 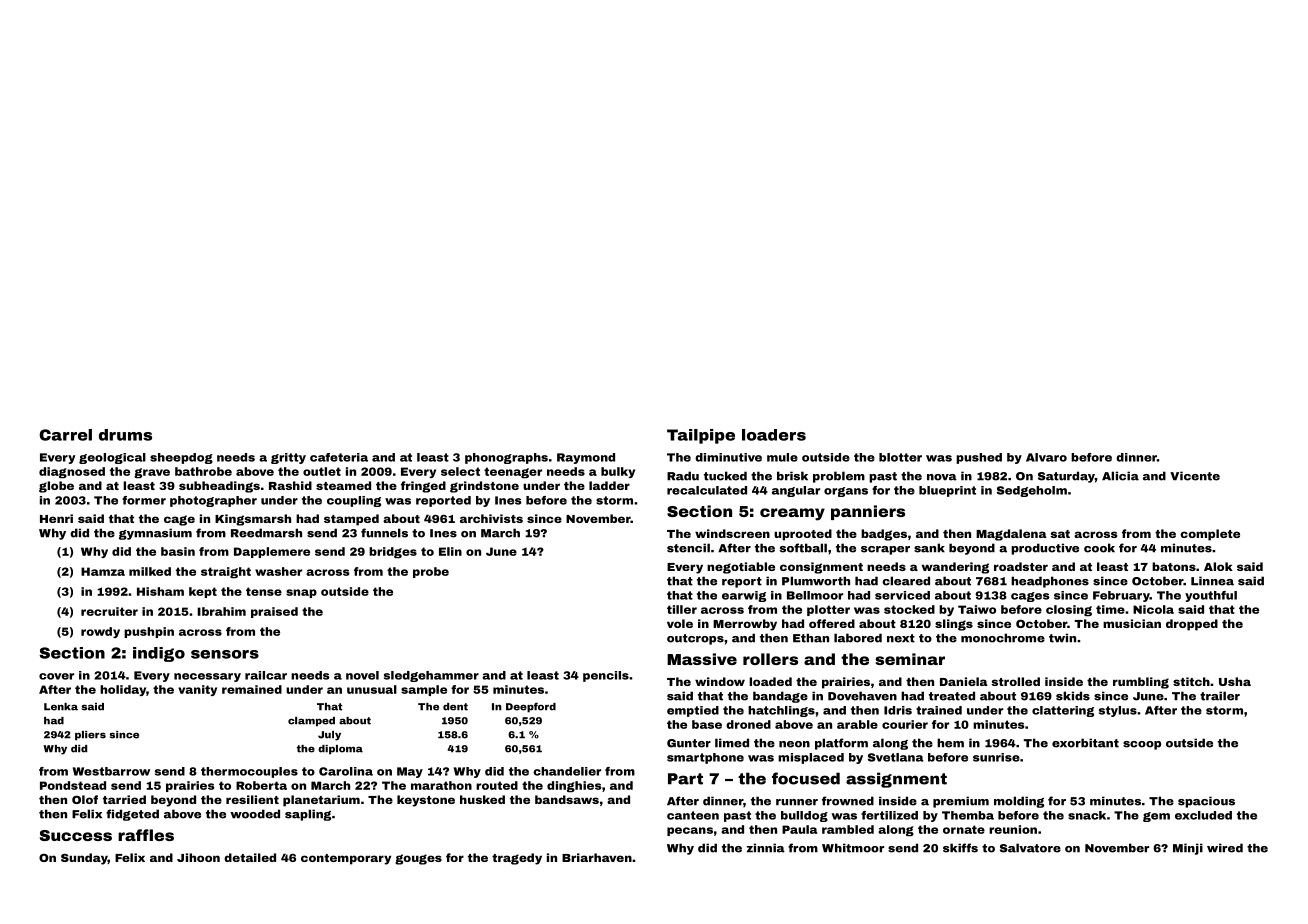 What do you see at coordinates (125, 435) in the screenshot?
I see `drums` at bounding box center [125, 435].
